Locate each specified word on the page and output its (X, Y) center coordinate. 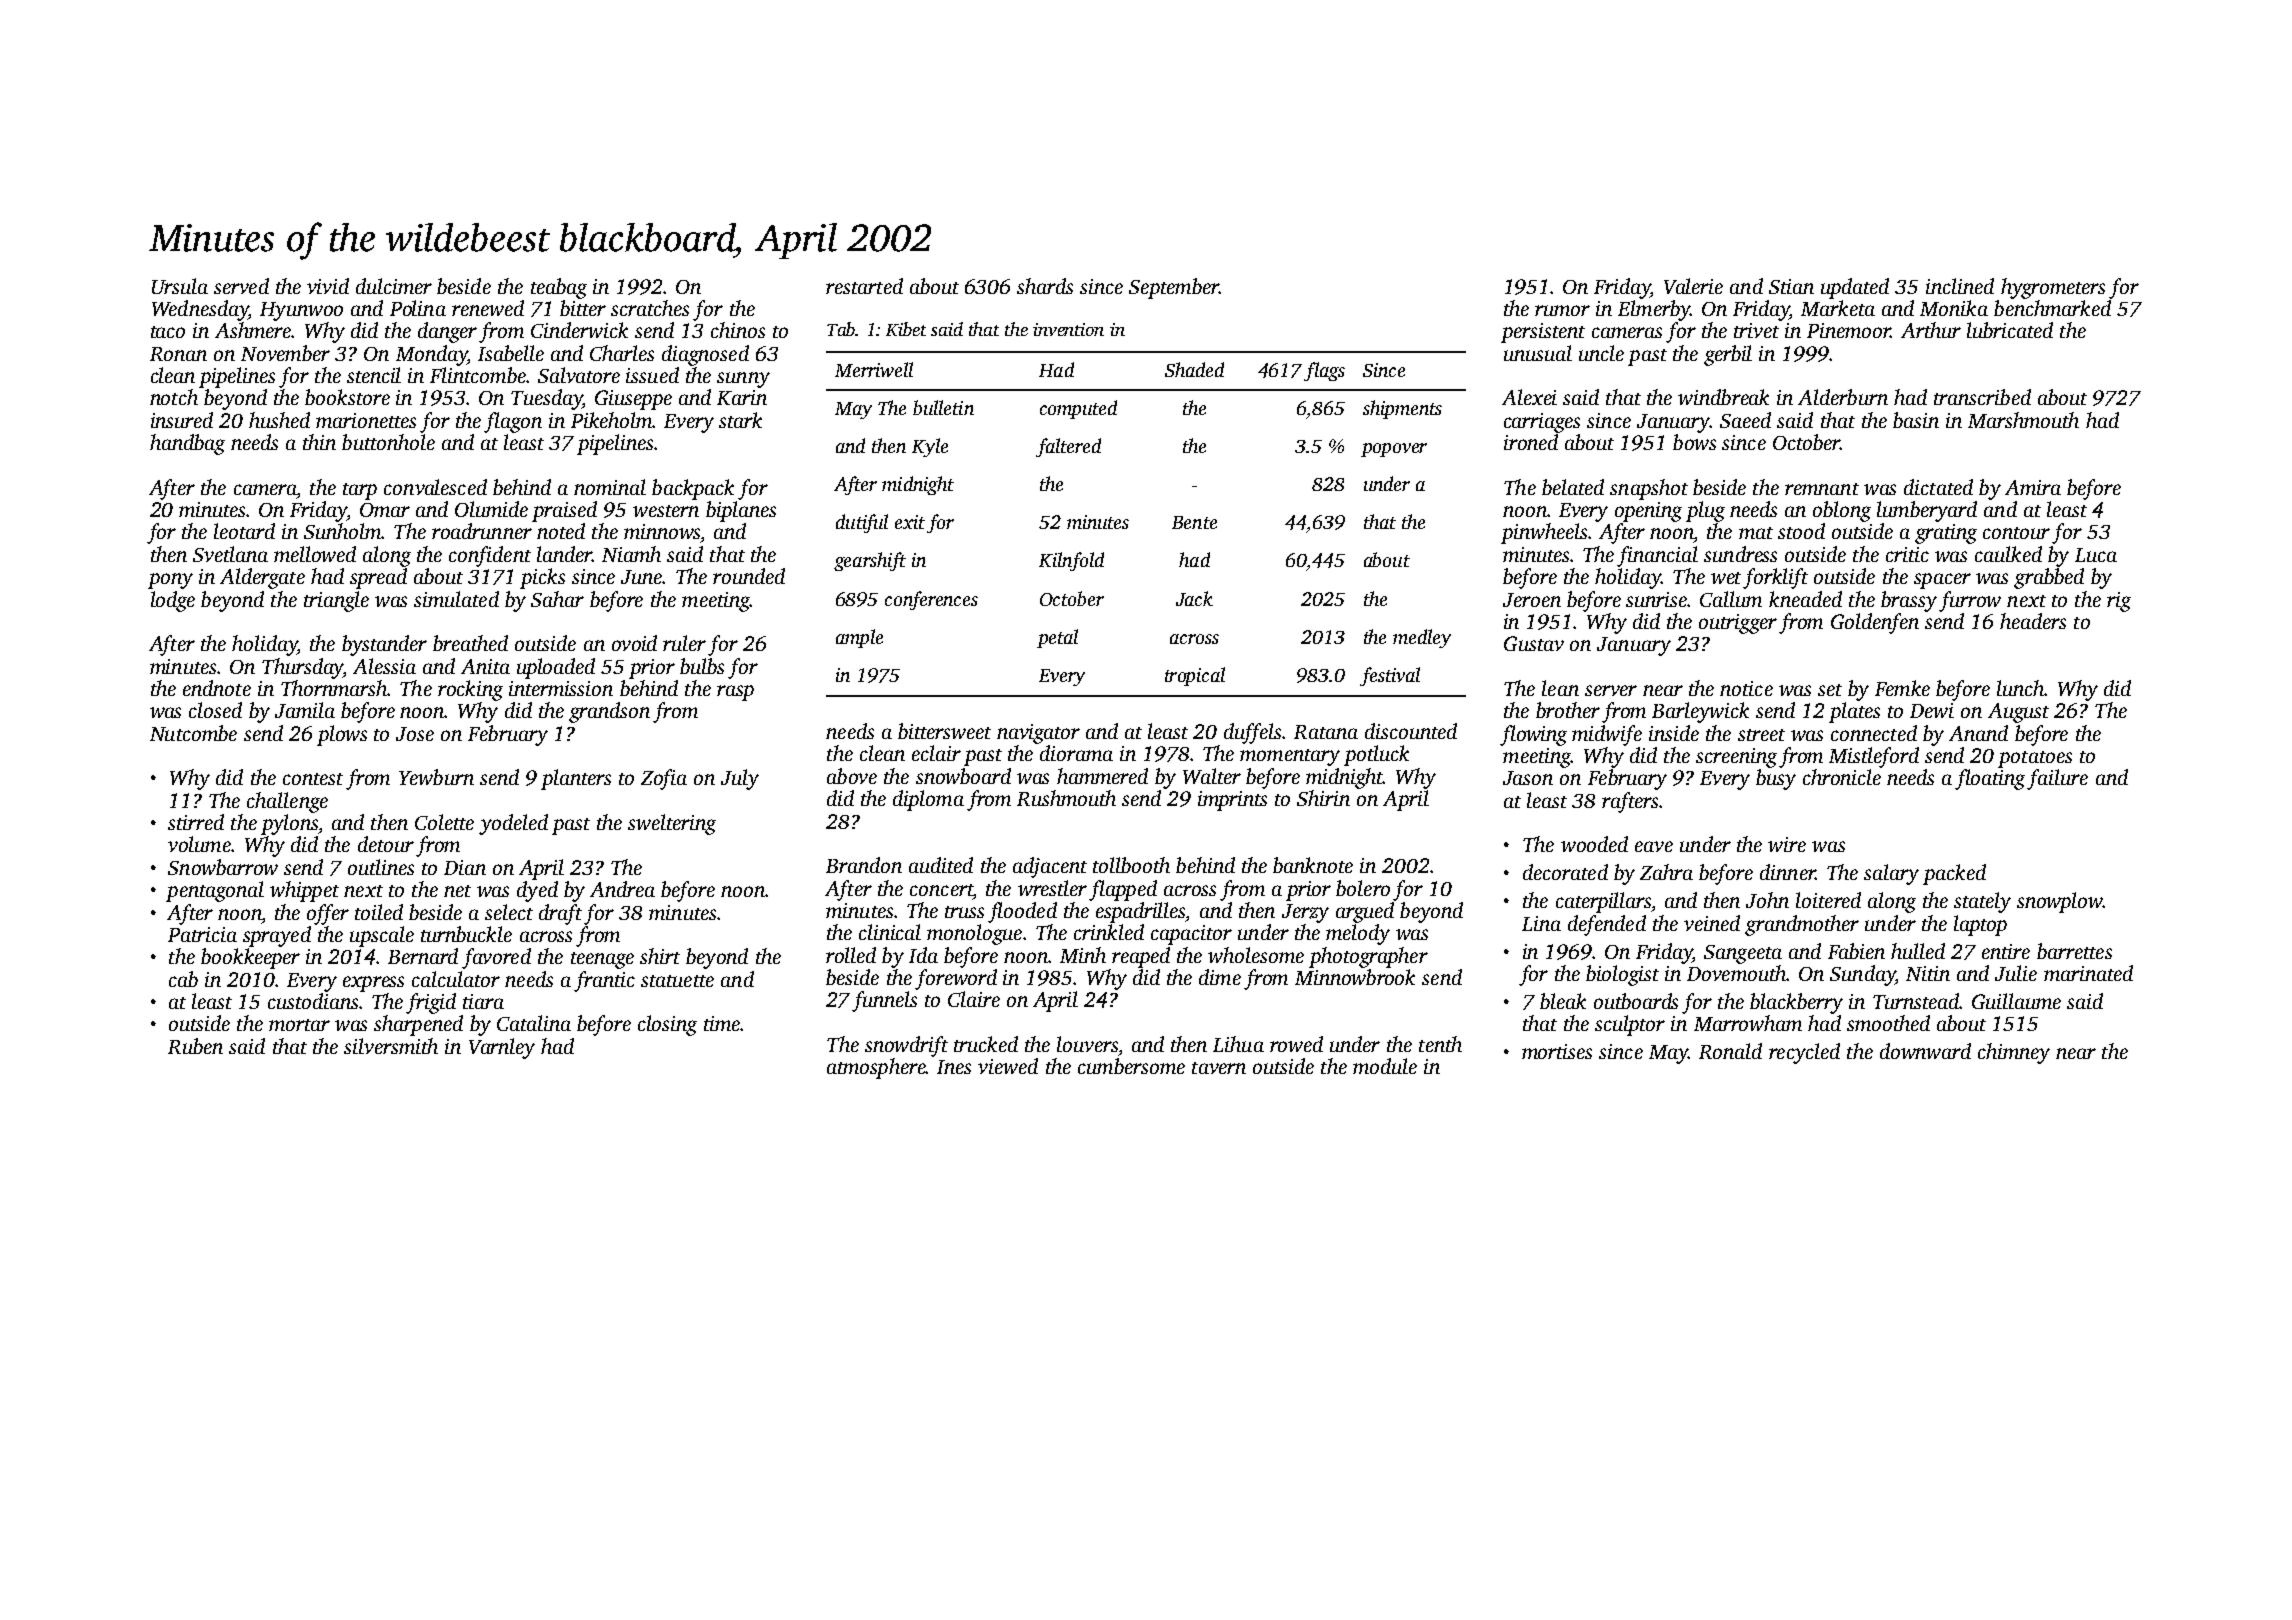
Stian (1791, 286)
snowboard (963, 776)
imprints (1232, 801)
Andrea (622, 889)
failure (2057, 779)
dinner (1787, 872)
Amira (2033, 487)
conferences (931, 600)
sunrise (1657, 599)
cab (183, 979)
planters (576, 779)
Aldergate (262, 578)
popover (1394, 450)
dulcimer (394, 286)
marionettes (366, 420)
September (1174, 288)
